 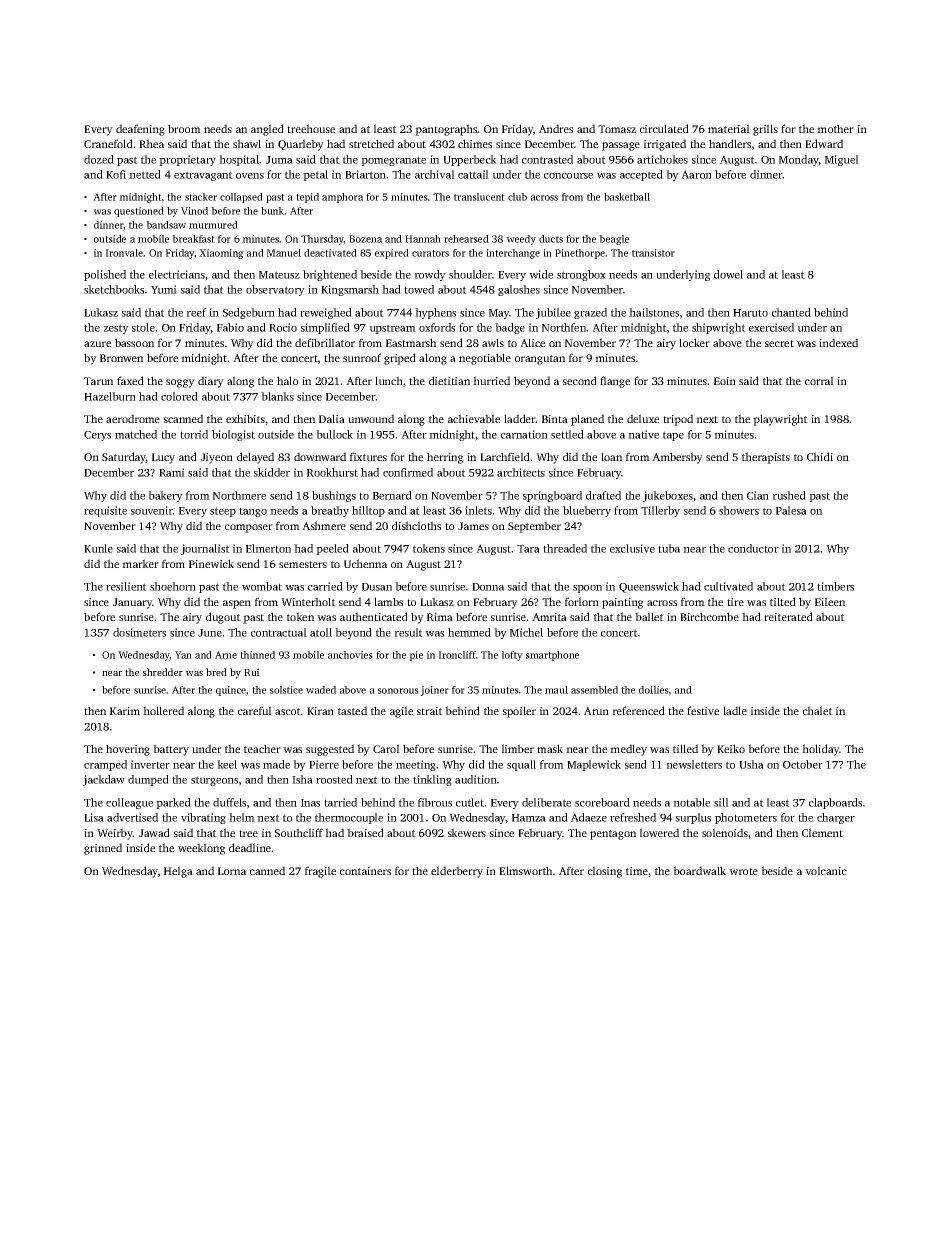 I want to click on club, so click(x=517, y=197).
